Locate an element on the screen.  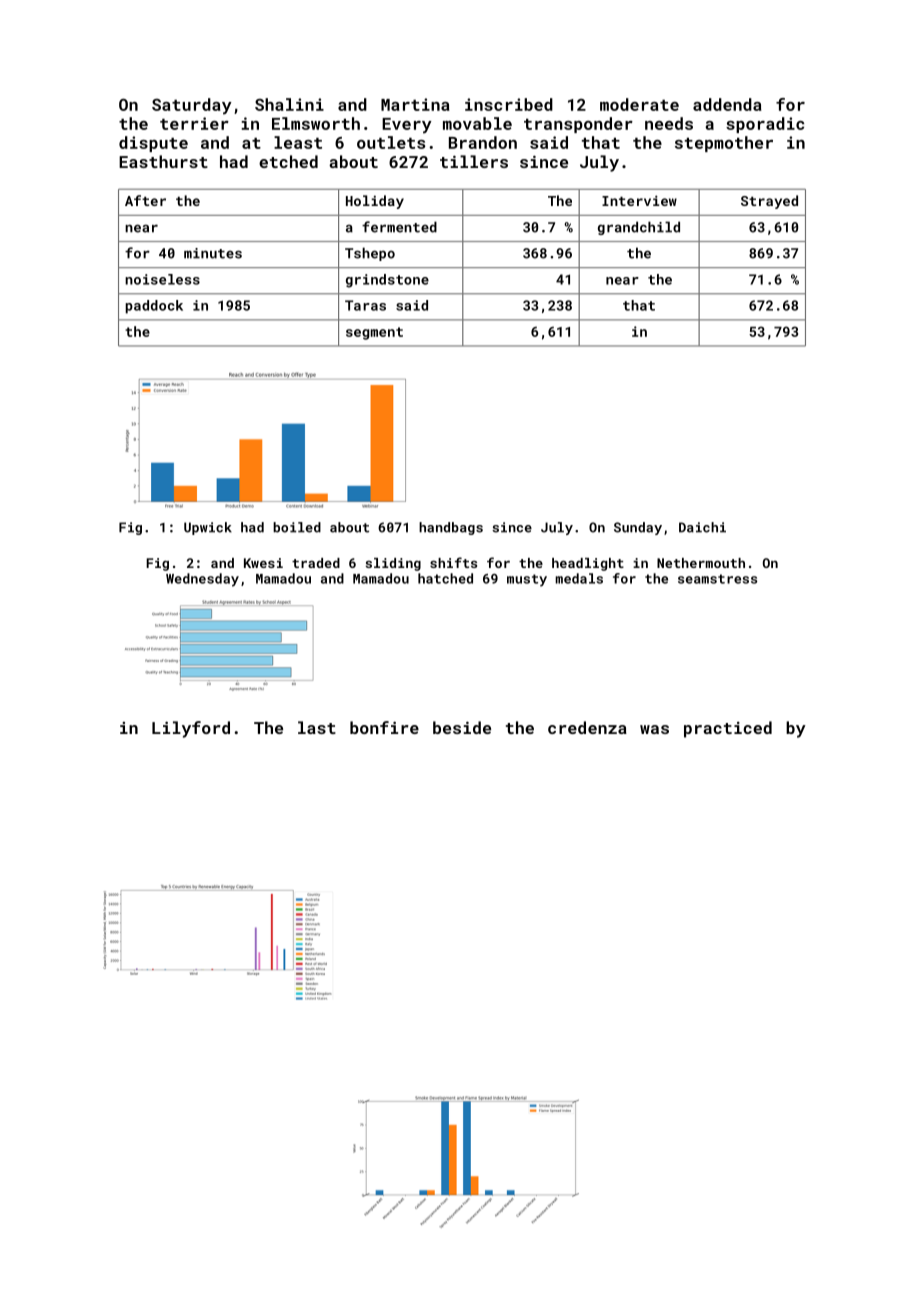
credenza is located at coordinates (587, 727).
